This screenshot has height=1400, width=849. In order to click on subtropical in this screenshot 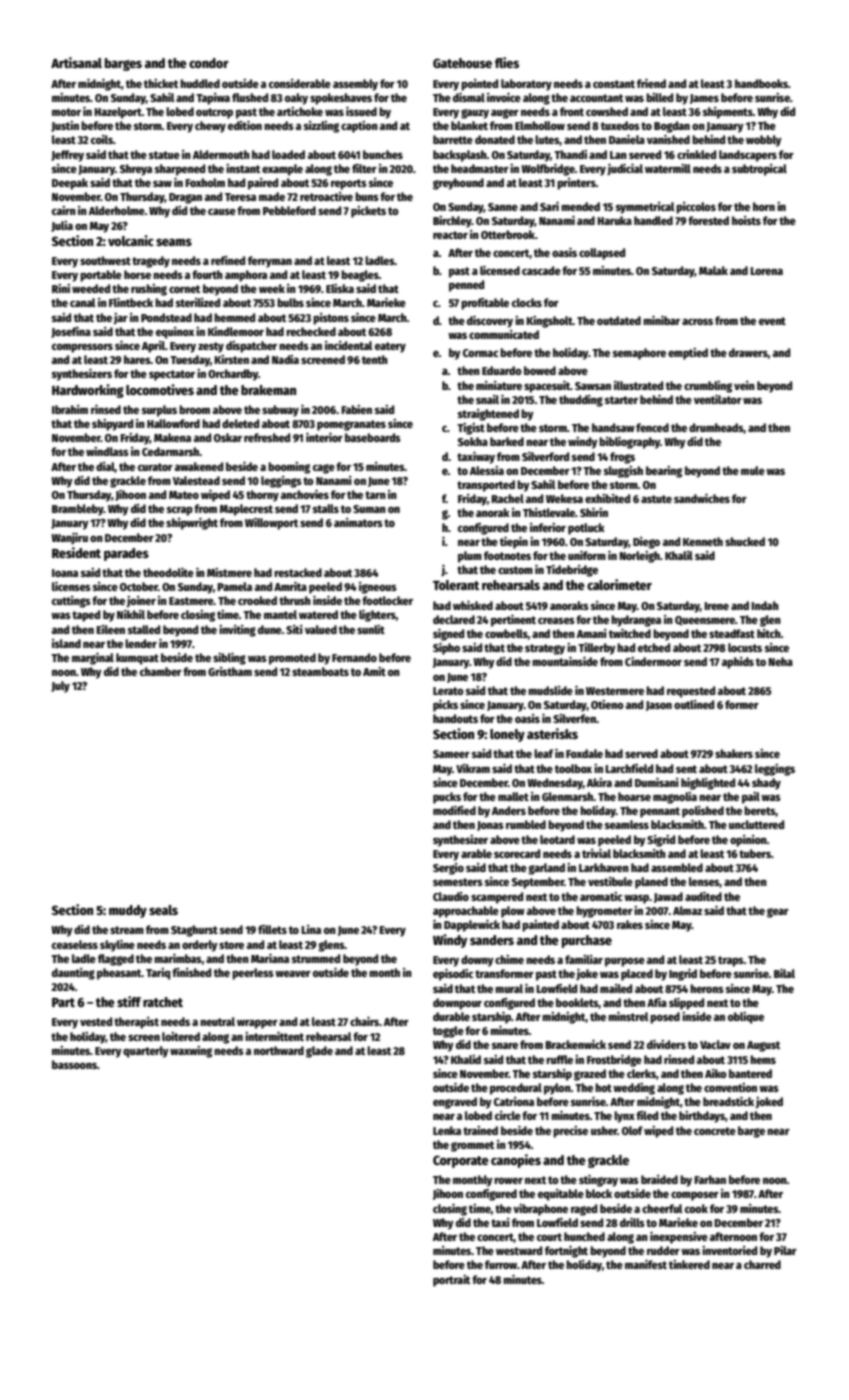, I will do `click(759, 170)`.
